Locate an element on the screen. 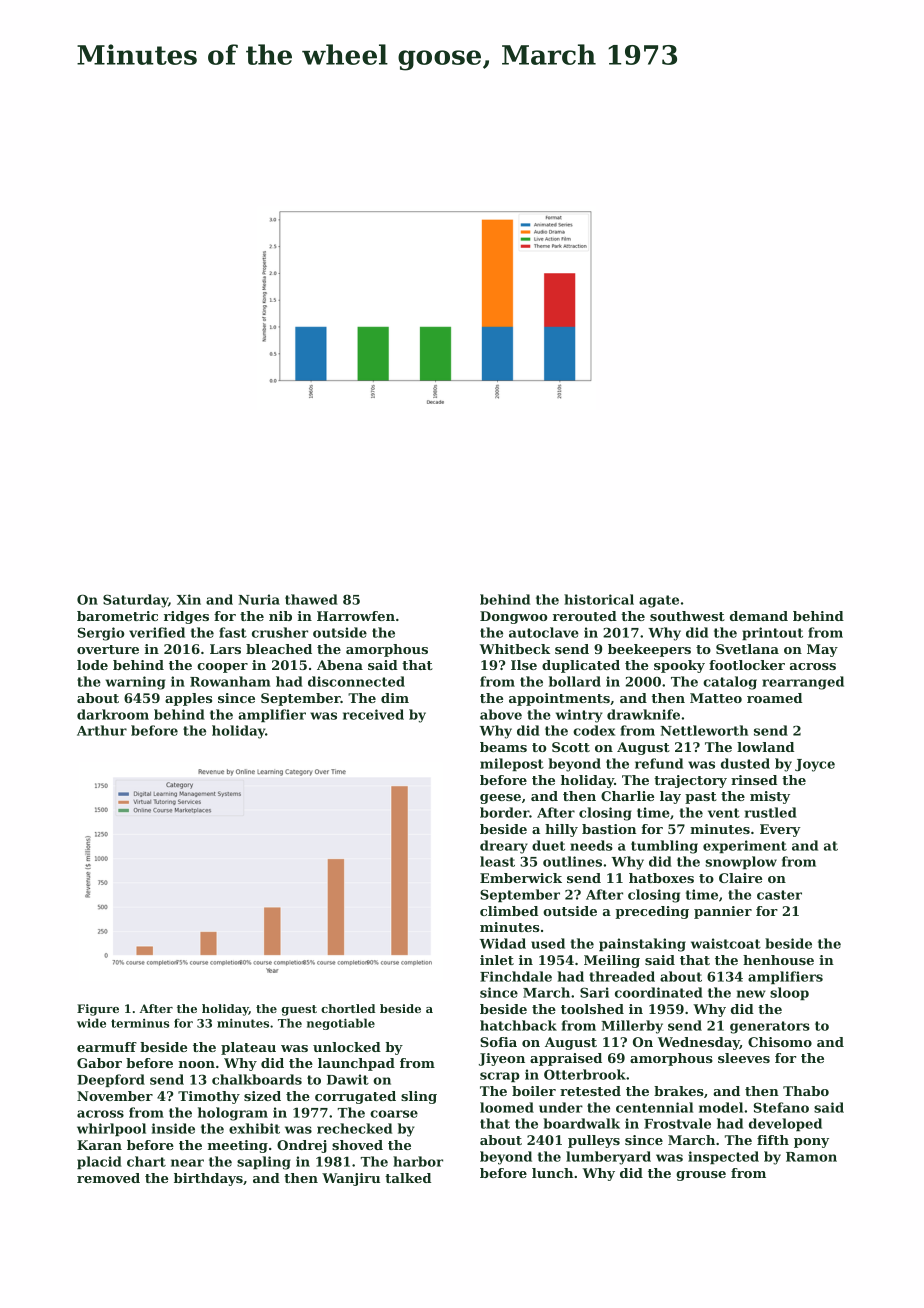 Image resolution: width=924 pixels, height=1308 pixels. historical is located at coordinates (599, 599).
